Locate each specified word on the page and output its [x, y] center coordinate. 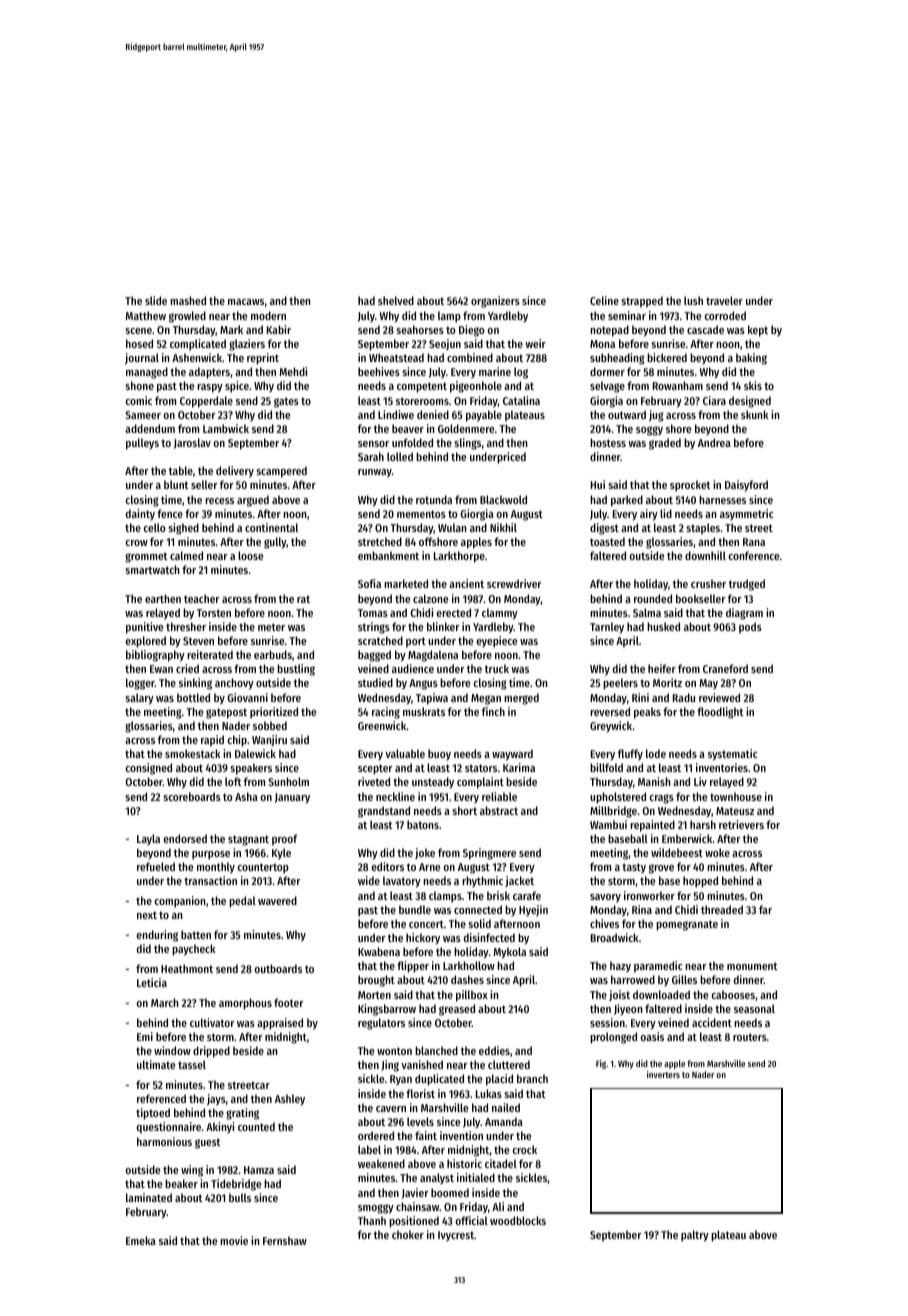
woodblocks [518, 1220]
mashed [188, 300]
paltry [695, 1236]
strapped [642, 302]
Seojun [445, 344]
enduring [157, 936]
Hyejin [533, 911]
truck [497, 668]
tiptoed [153, 1114]
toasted [607, 541]
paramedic [658, 967]
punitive [144, 628]
